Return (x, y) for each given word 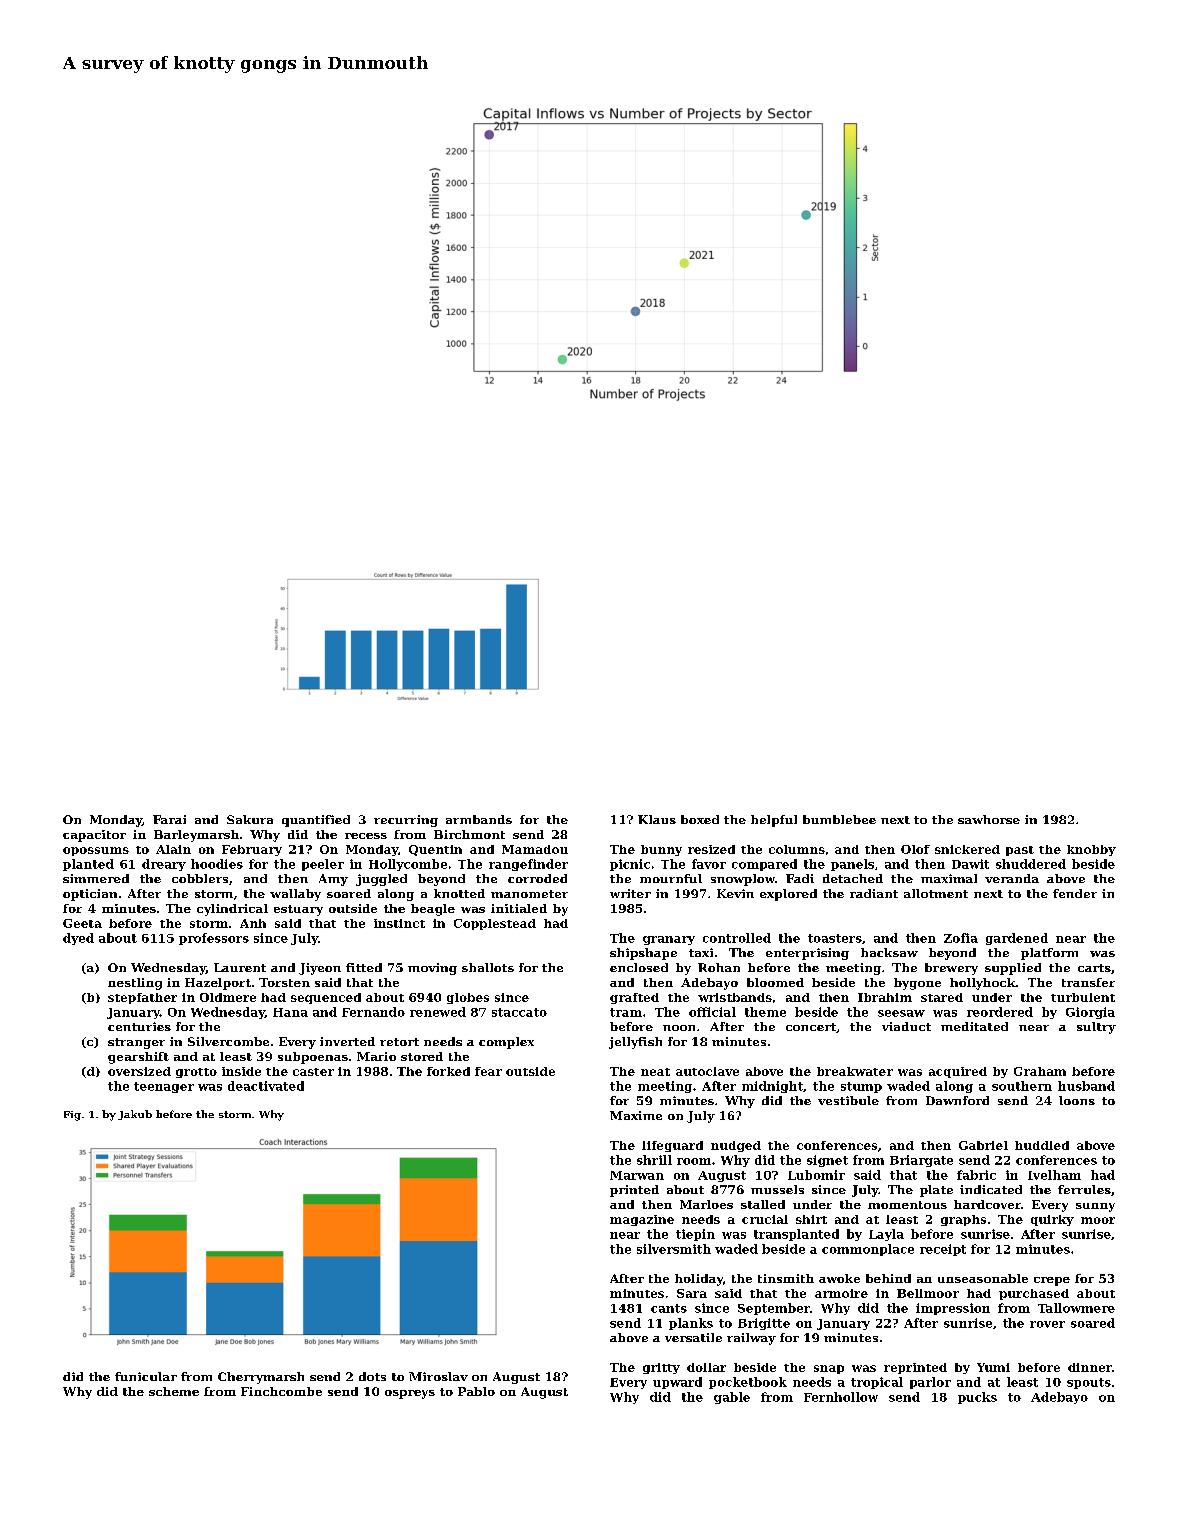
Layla (886, 1235)
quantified (316, 821)
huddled (1042, 1145)
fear (488, 1071)
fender (1075, 893)
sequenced (326, 998)
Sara (692, 1293)
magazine (642, 1220)
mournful (671, 878)
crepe (1052, 1281)
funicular (146, 1376)
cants (669, 1308)
